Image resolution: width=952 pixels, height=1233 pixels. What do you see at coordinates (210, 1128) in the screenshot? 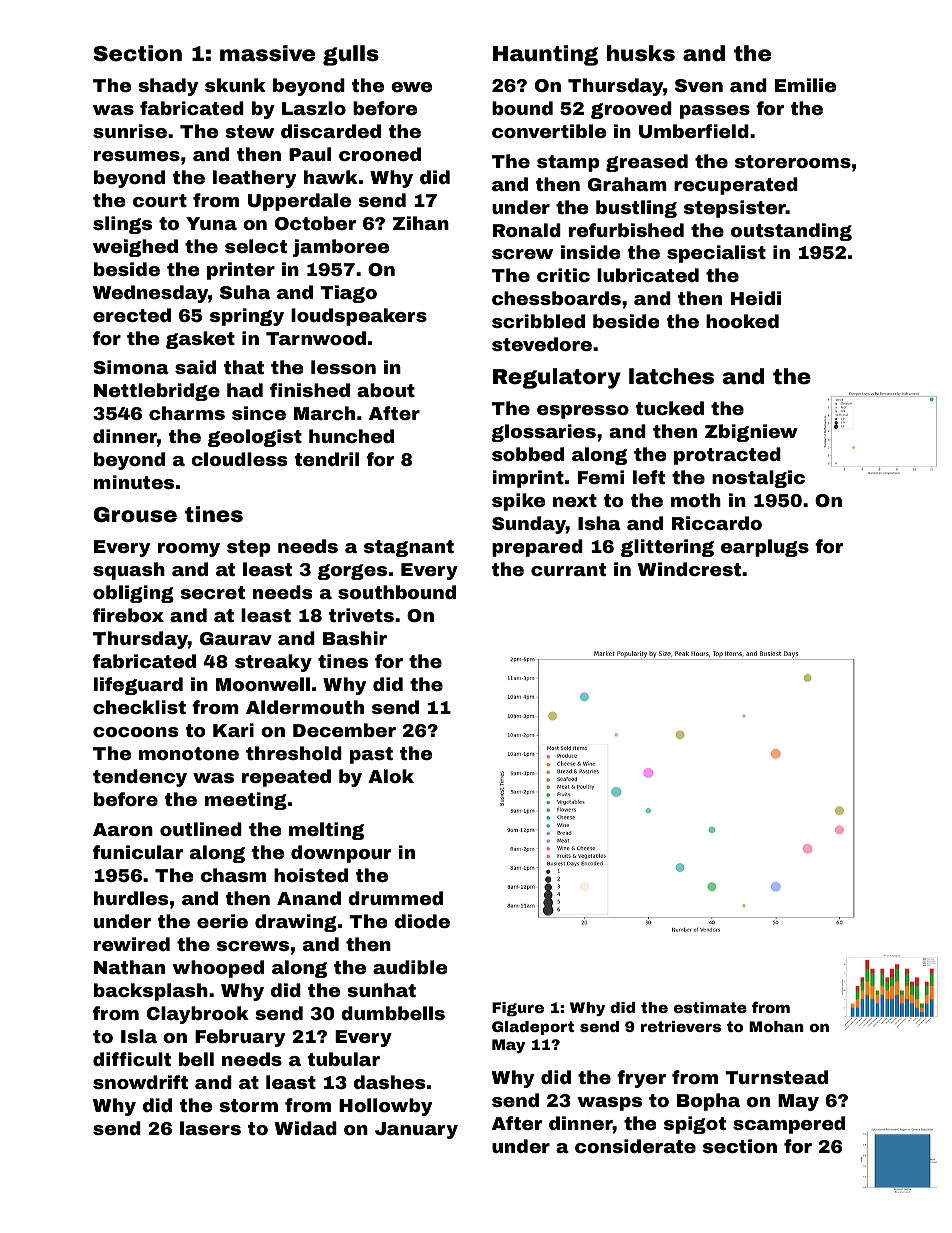
I see `lasers` at bounding box center [210, 1128].
